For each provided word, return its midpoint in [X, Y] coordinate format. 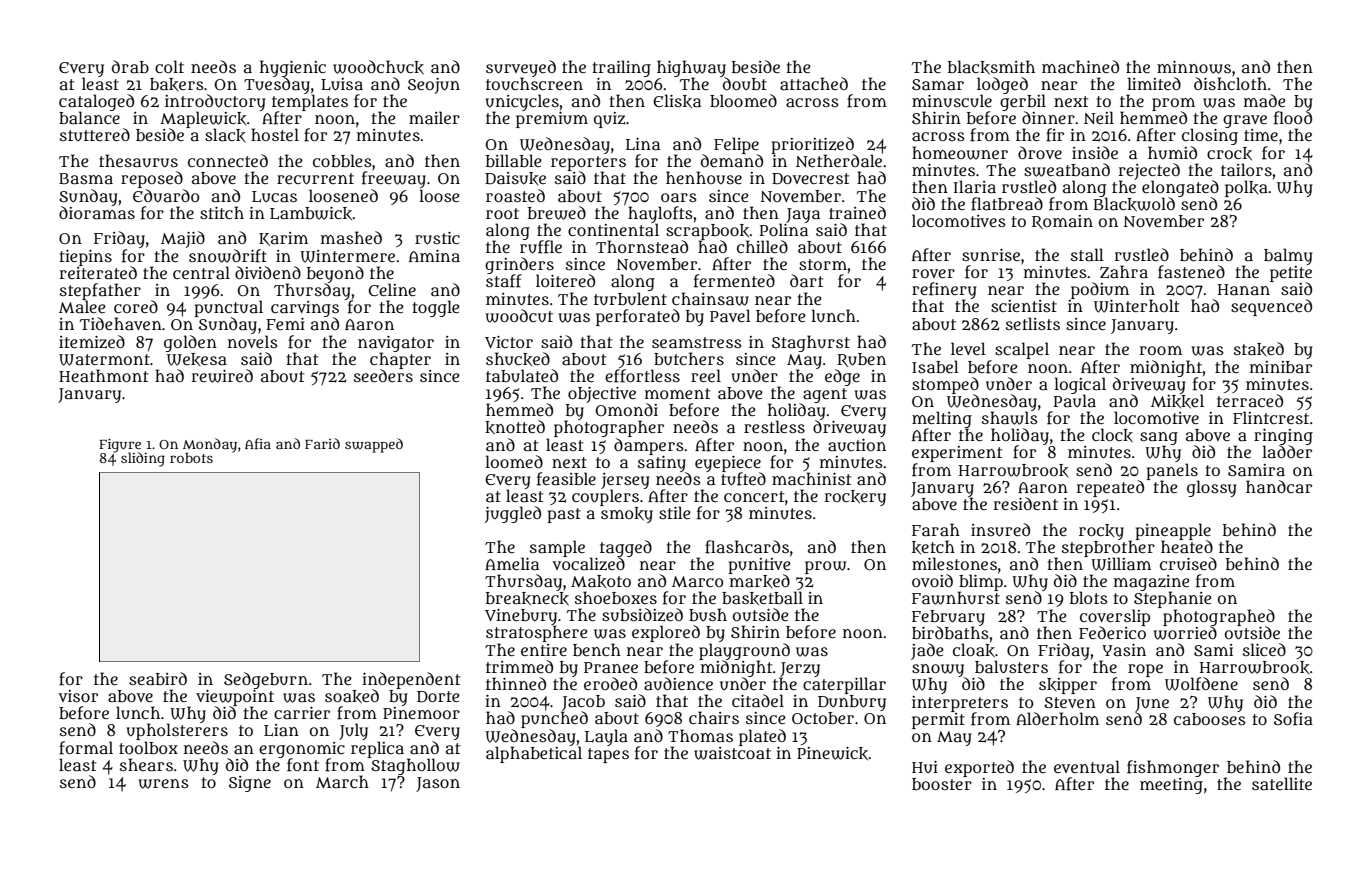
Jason [438, 784]
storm [823, 264]
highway [691, 68]
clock [1112, 435]
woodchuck [378, 67]
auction [857, 445]
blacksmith [991, 67]
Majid [183, 239]
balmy [1288, 256]
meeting [1171, 786]
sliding [143, 459]
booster [942, 784]
